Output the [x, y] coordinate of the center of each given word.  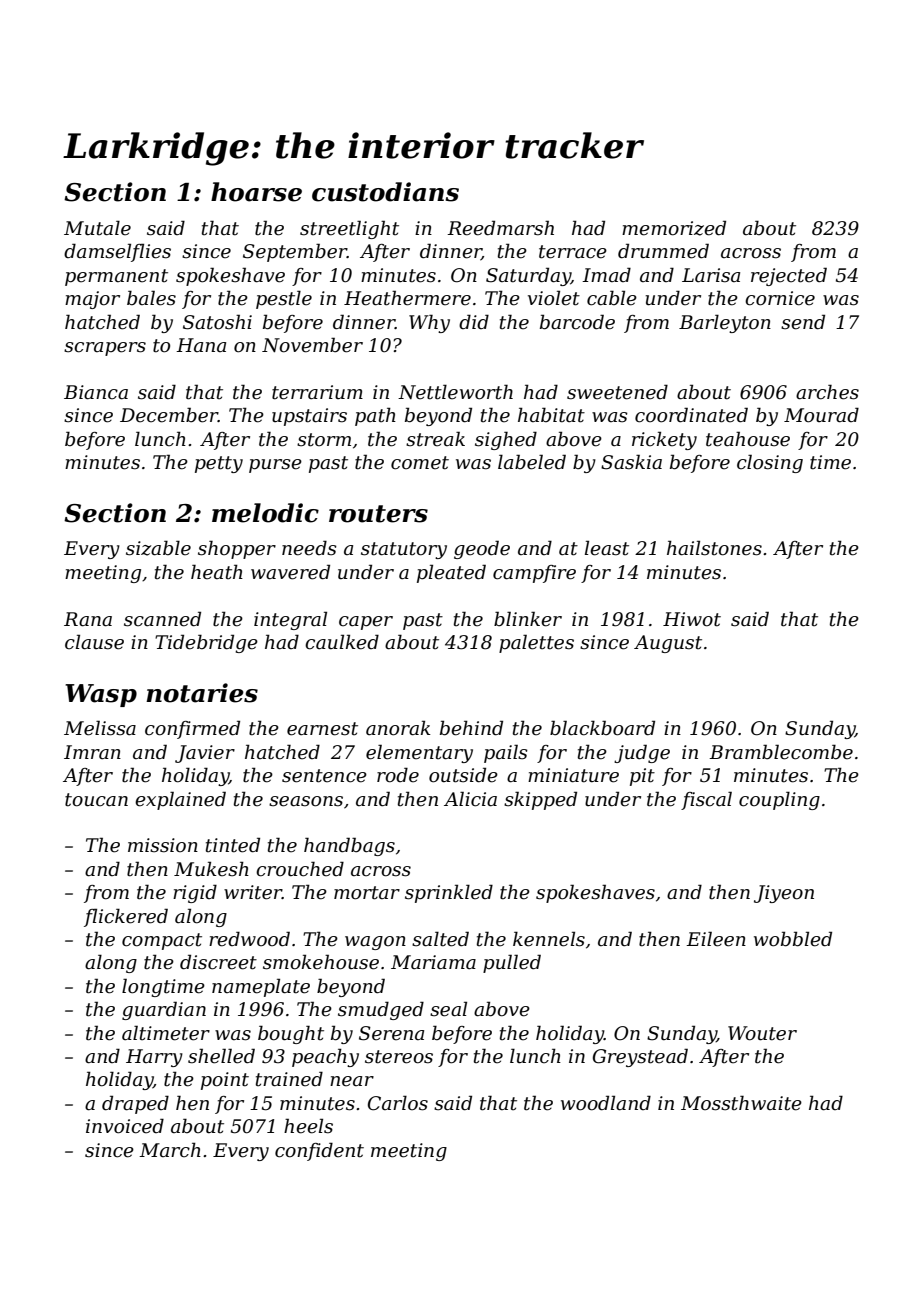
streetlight [349, 229]
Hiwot [692, 619]
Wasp [101, 695]
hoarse [256, 192]
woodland [606, 1103]
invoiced [125, 1126]
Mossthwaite [741, 1103]
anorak [398, 728]
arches [827, 392]
